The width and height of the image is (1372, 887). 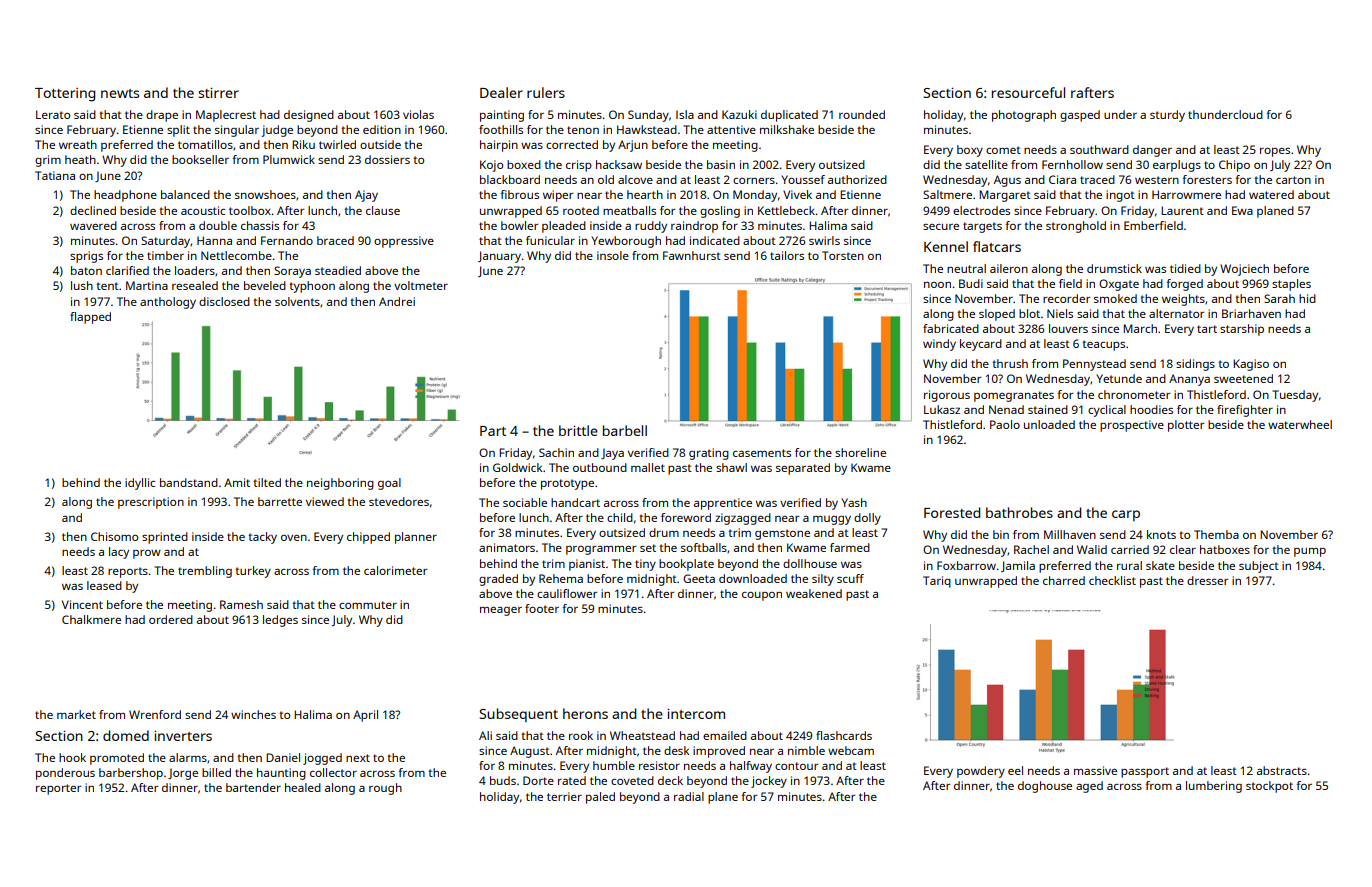 I want to click on newts, so click(x=120, y=93).
